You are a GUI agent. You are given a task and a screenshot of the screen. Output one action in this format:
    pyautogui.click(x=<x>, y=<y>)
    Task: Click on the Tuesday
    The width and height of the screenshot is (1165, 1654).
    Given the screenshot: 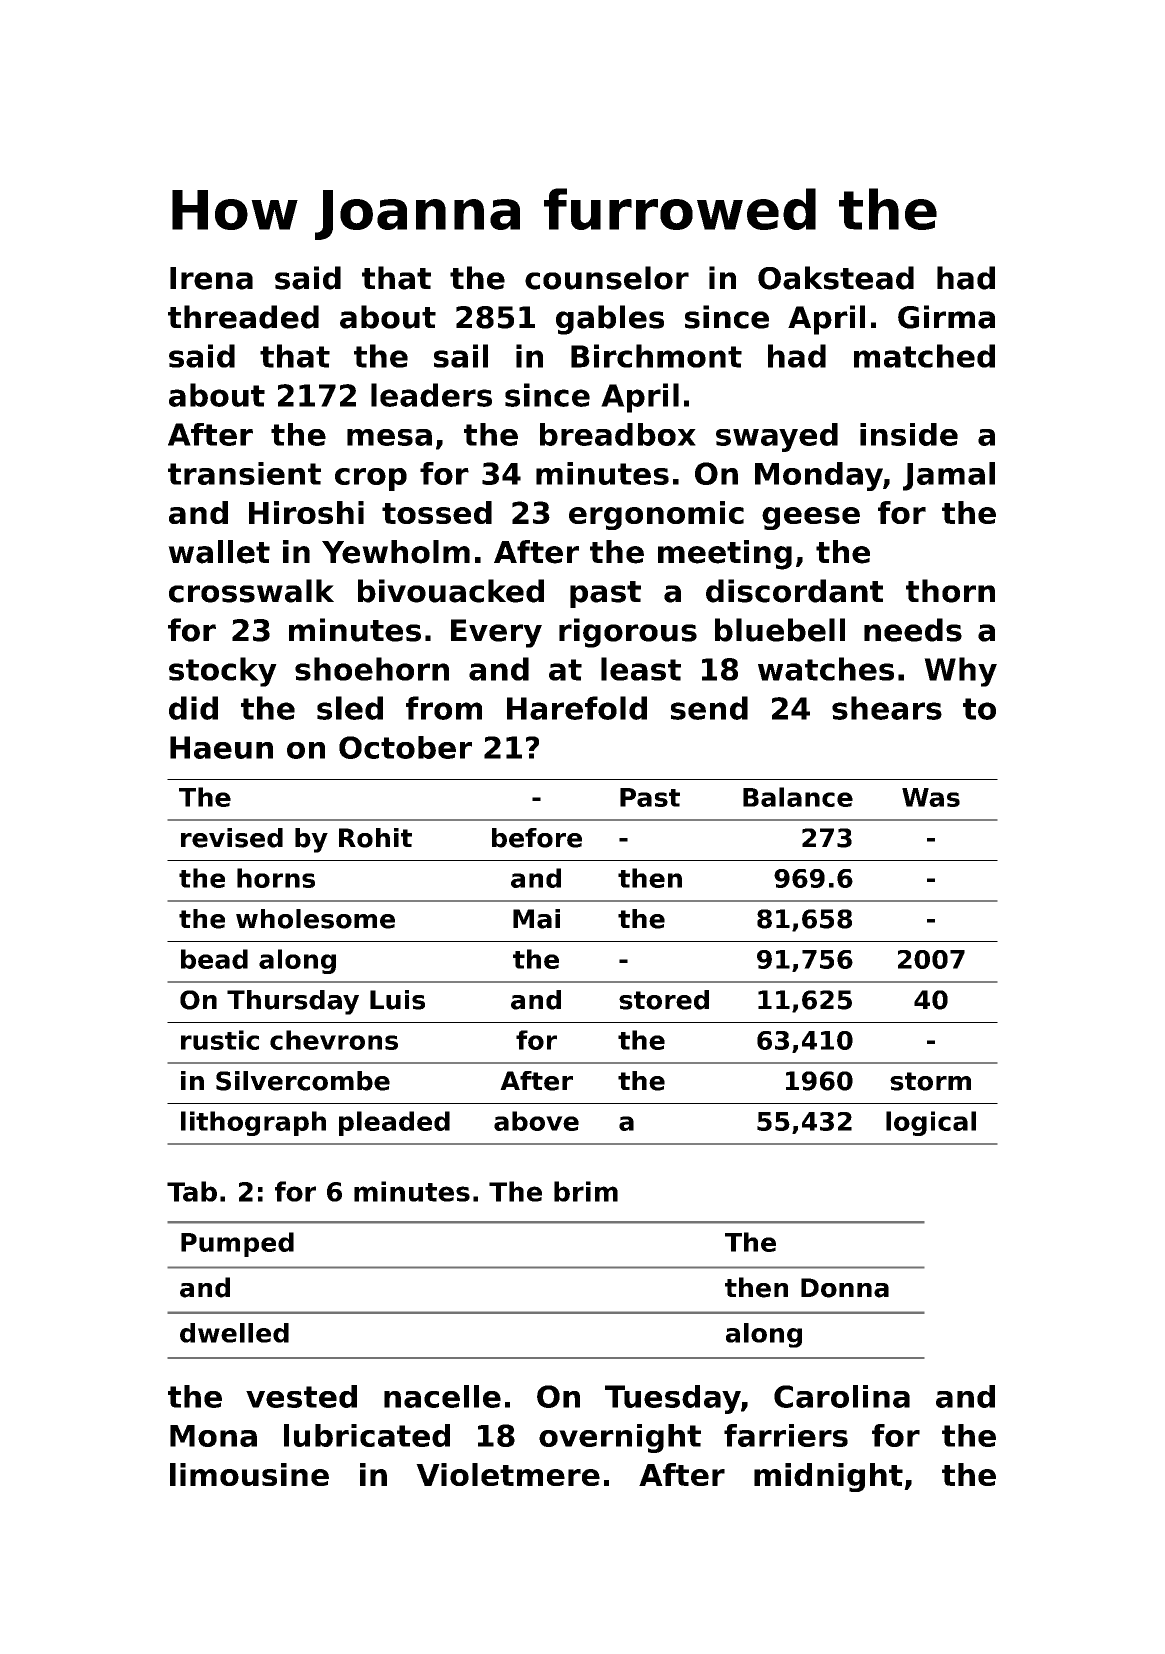 What is the action you would take?
    pyautogui.click(x=673, y=1399)
